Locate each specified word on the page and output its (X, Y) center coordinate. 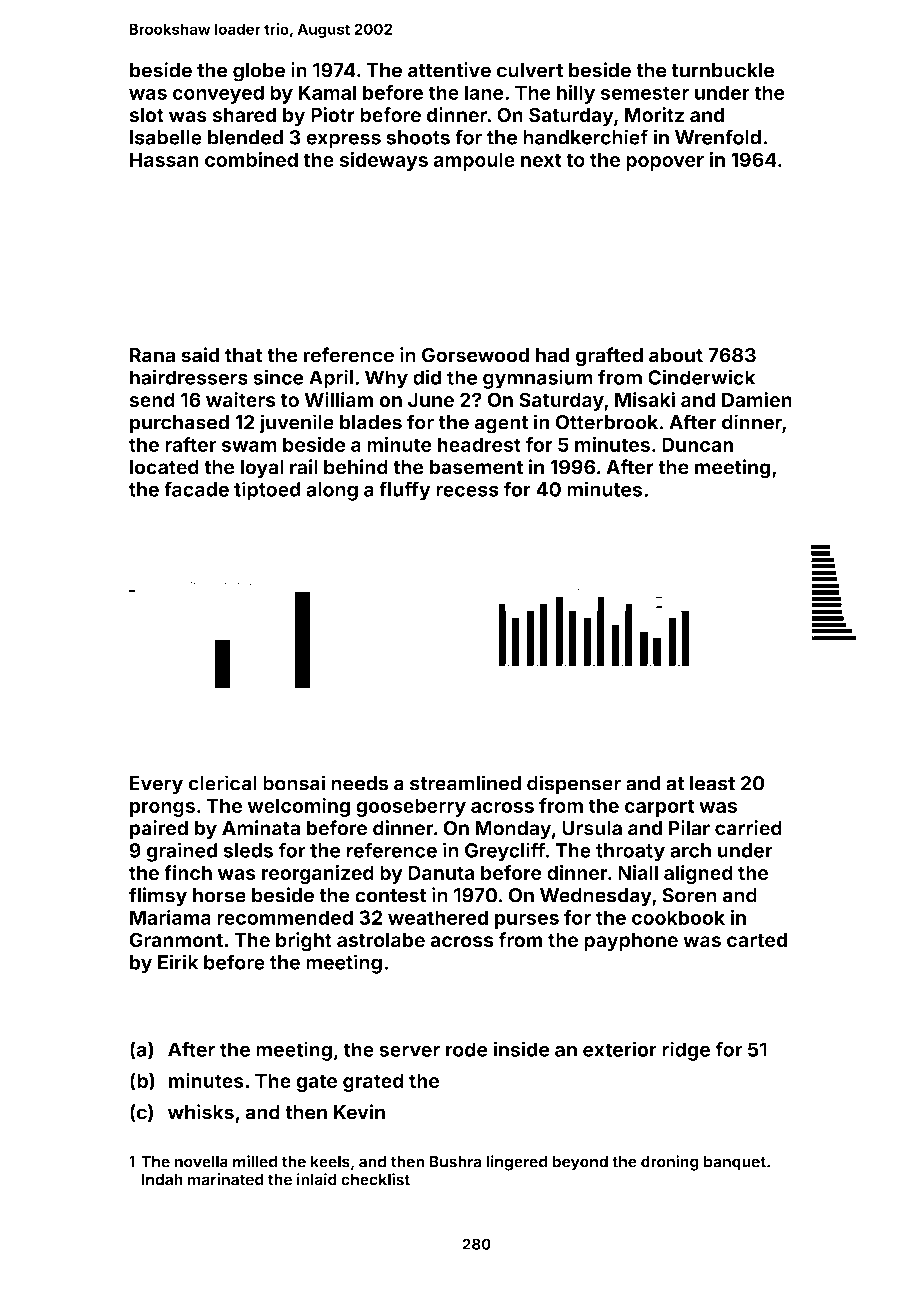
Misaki (645, 400)
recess (467, 491)
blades (371, 422)
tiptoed (267, 491)
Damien (757, 400)
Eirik (178, 962)
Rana (152, 355)
